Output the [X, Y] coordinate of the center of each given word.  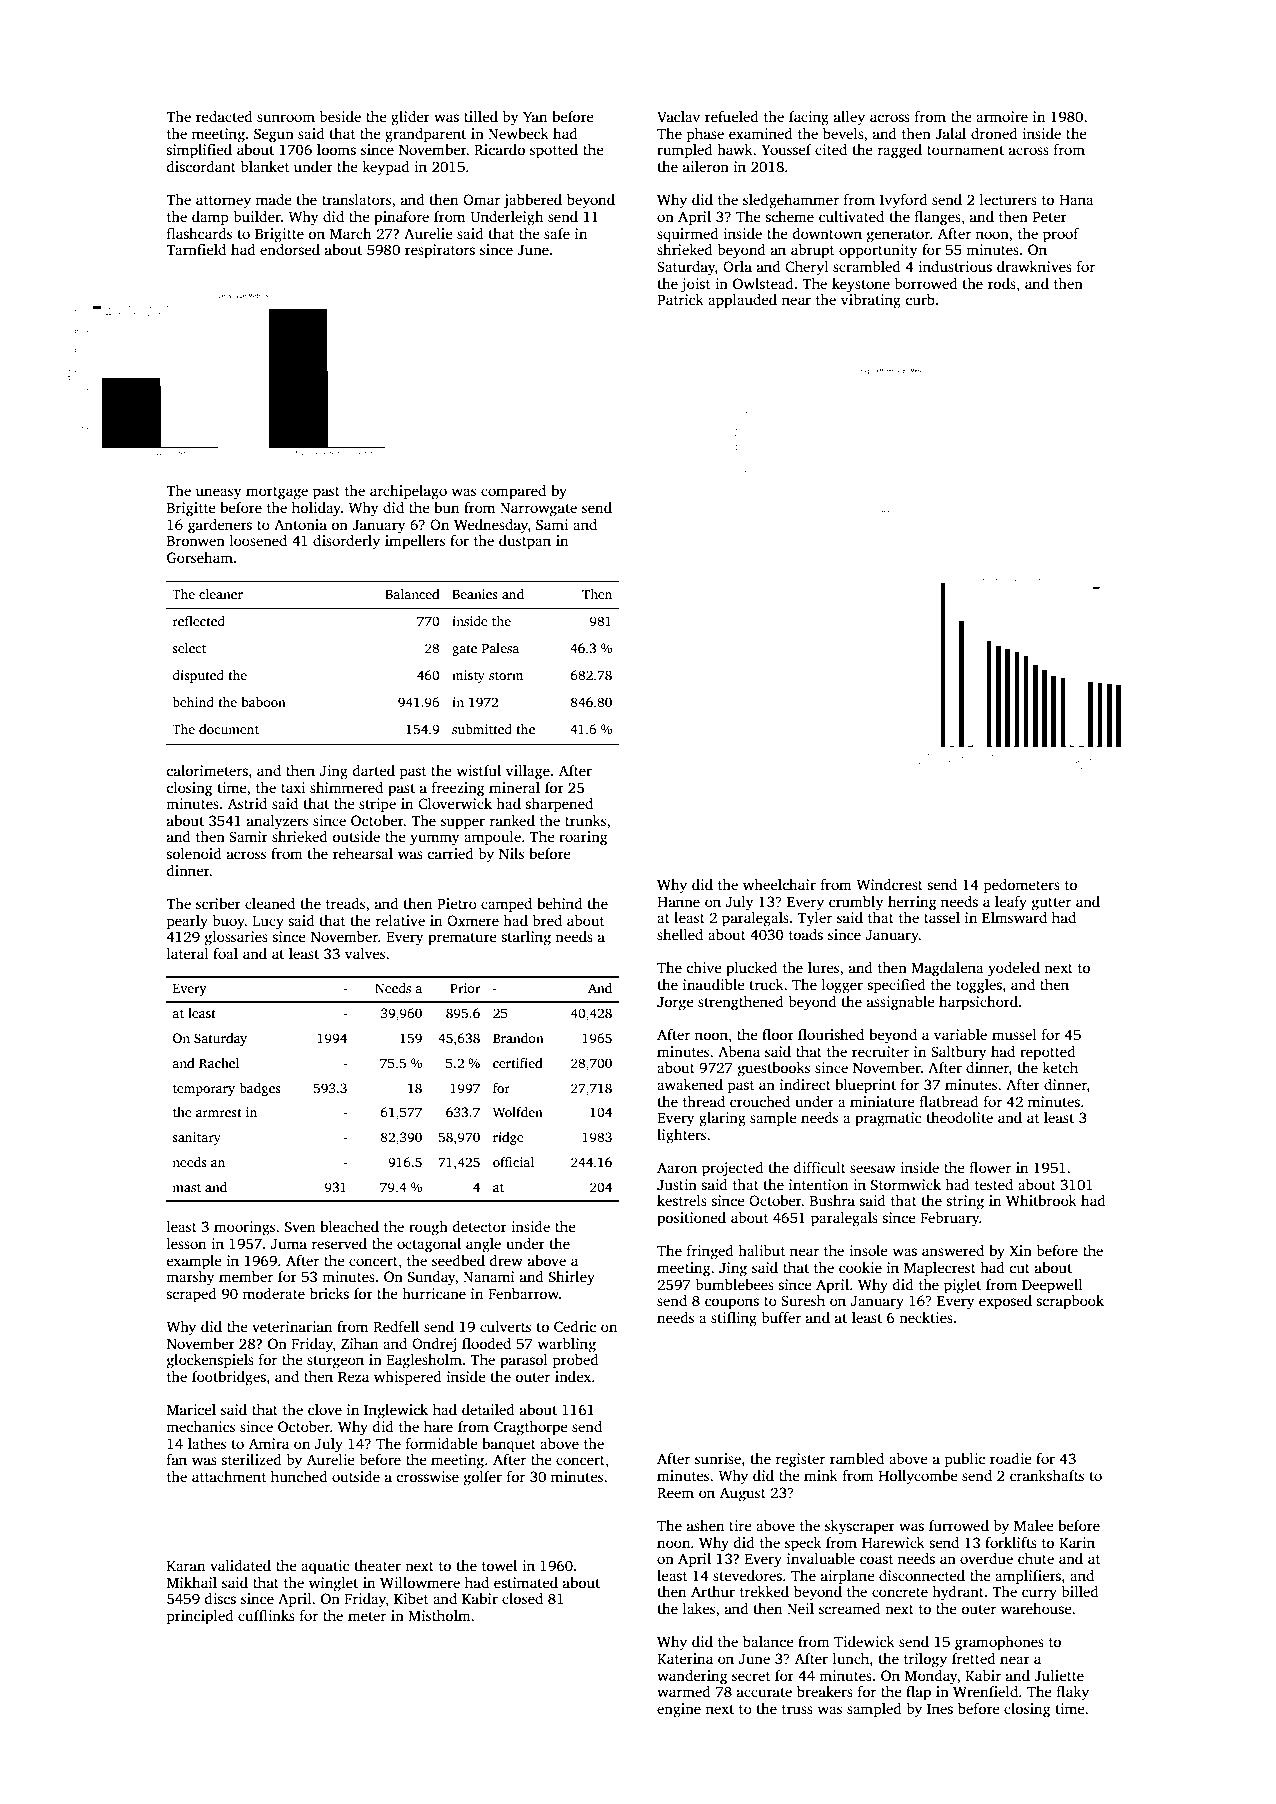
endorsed [290, 249]
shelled [680, 934]
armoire [1002, 116]
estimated [526, 1582]
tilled [481, 116]
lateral [188, 953]
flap [918, 1693]
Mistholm [439, 1615]
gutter [1051, 904]
